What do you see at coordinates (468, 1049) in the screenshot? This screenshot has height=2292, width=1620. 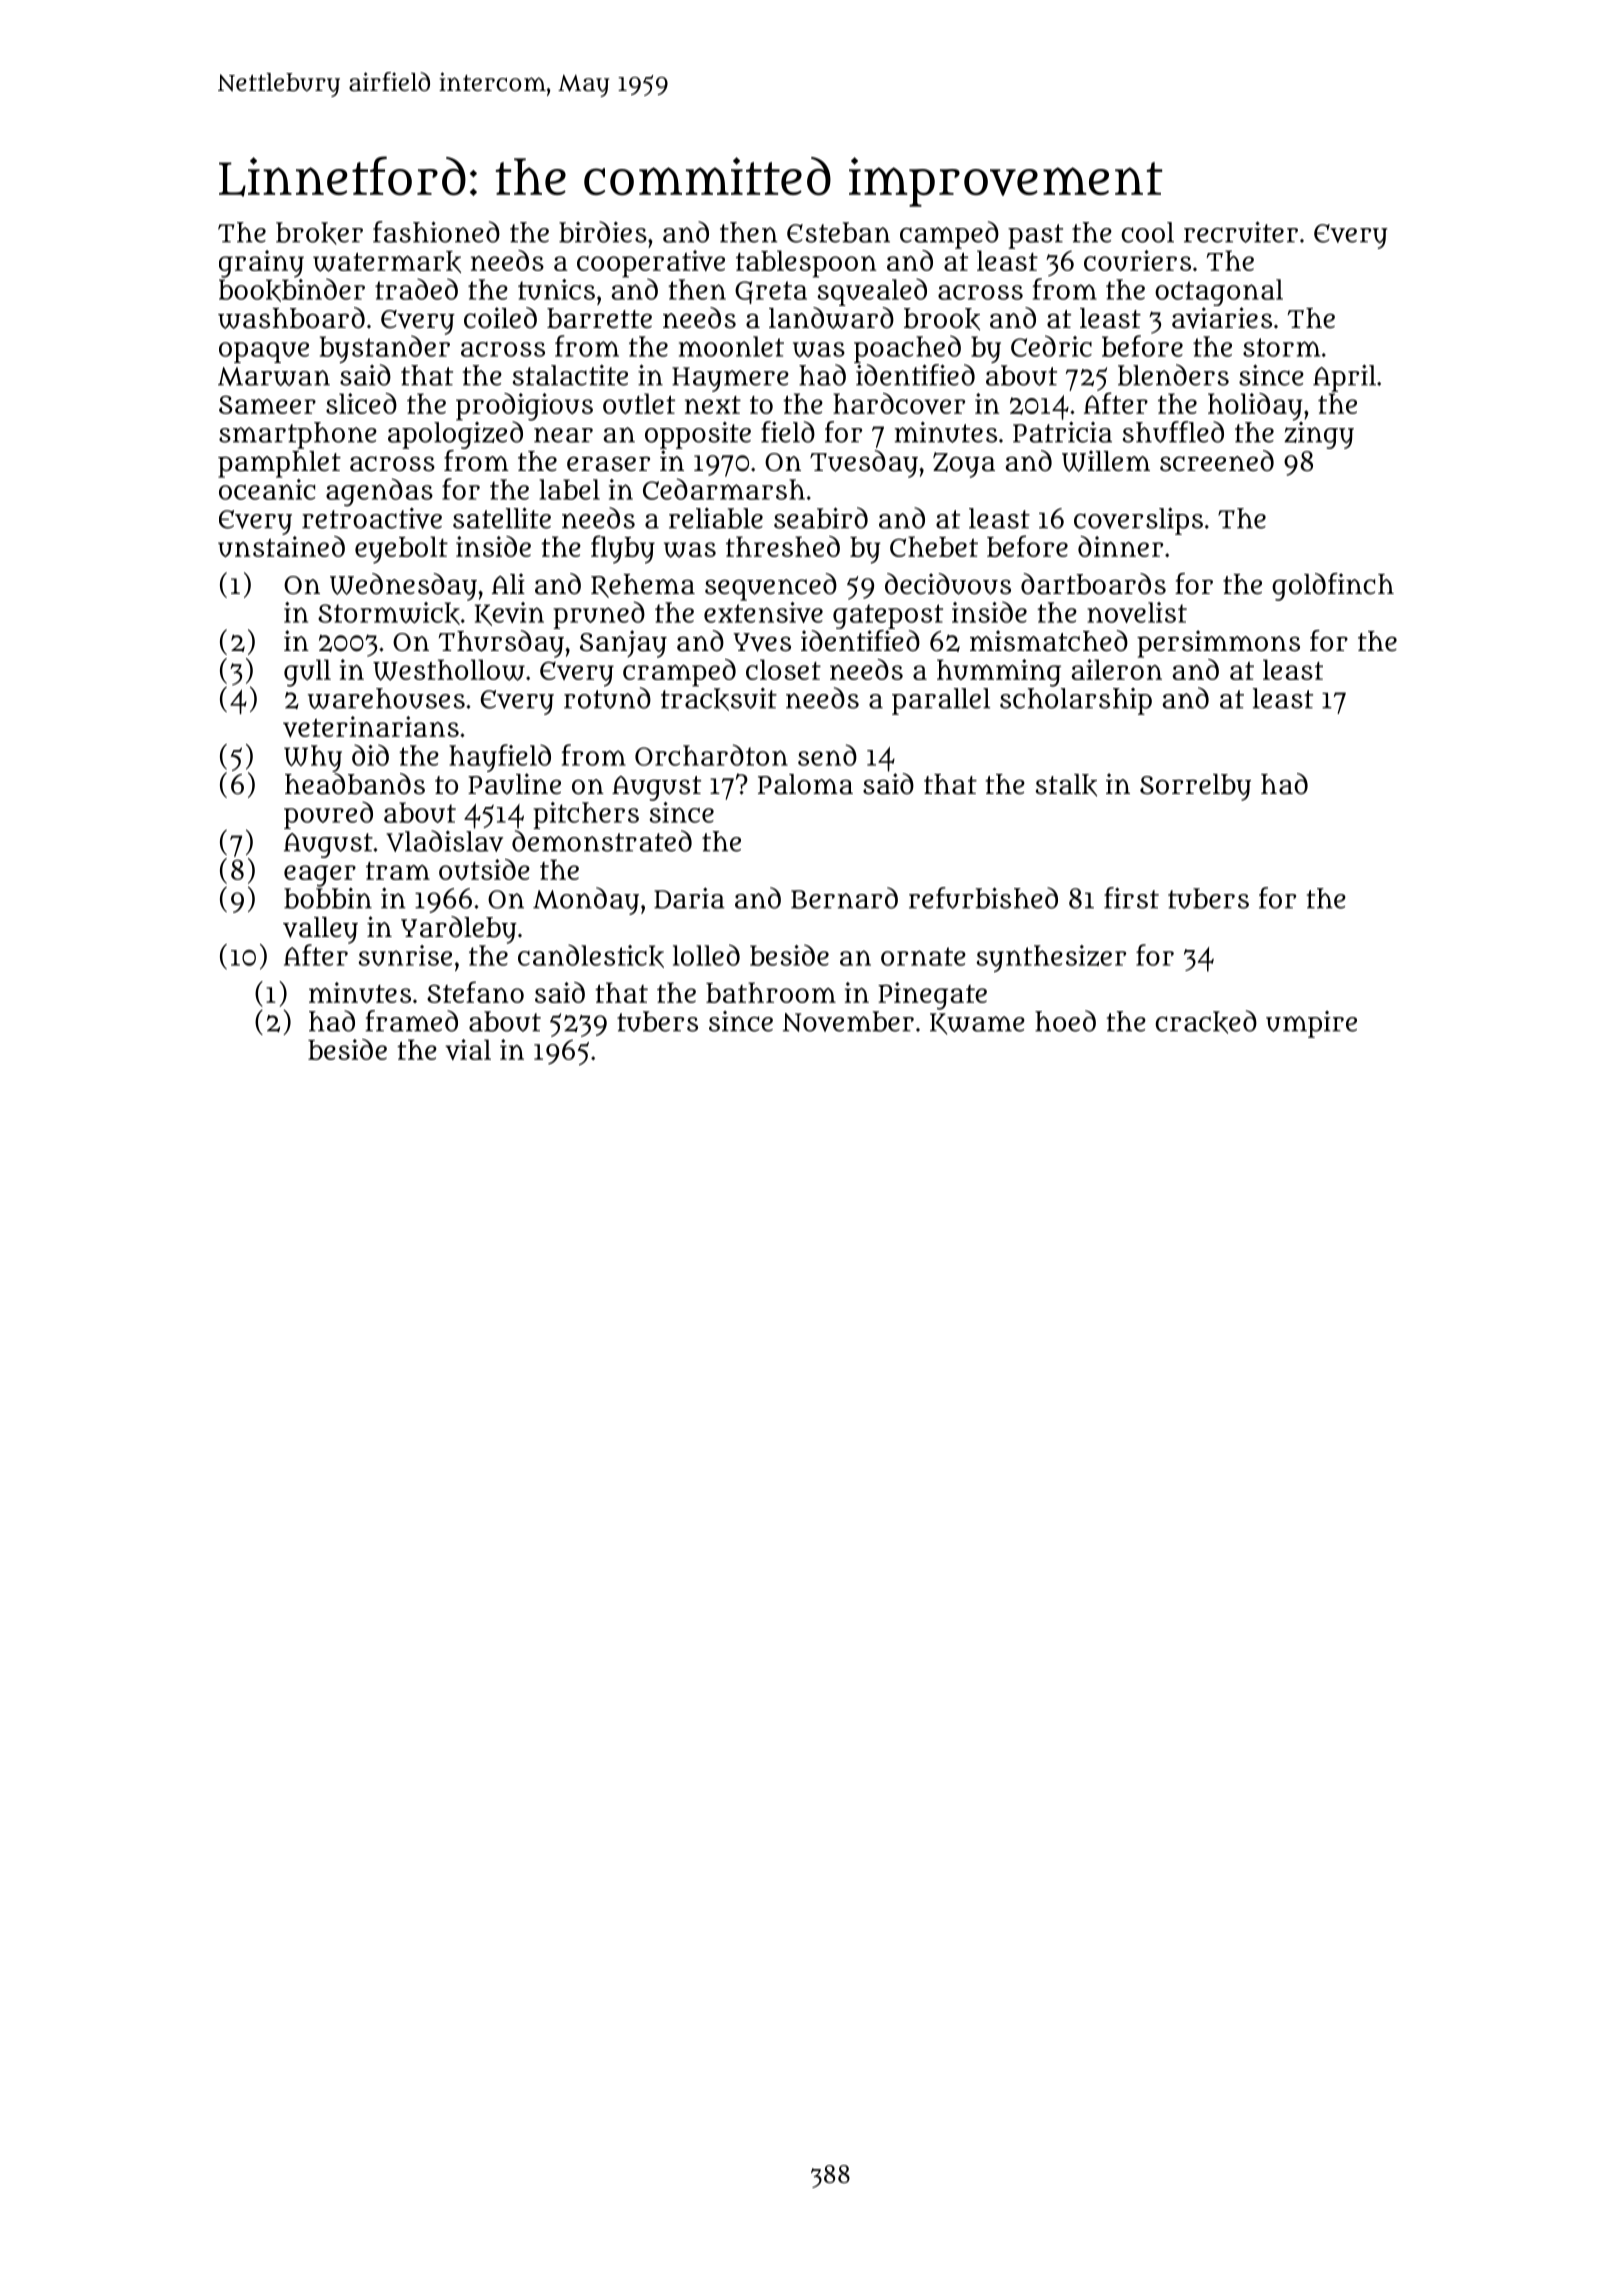 I see `vial` at bounding box center [468, 1049].
